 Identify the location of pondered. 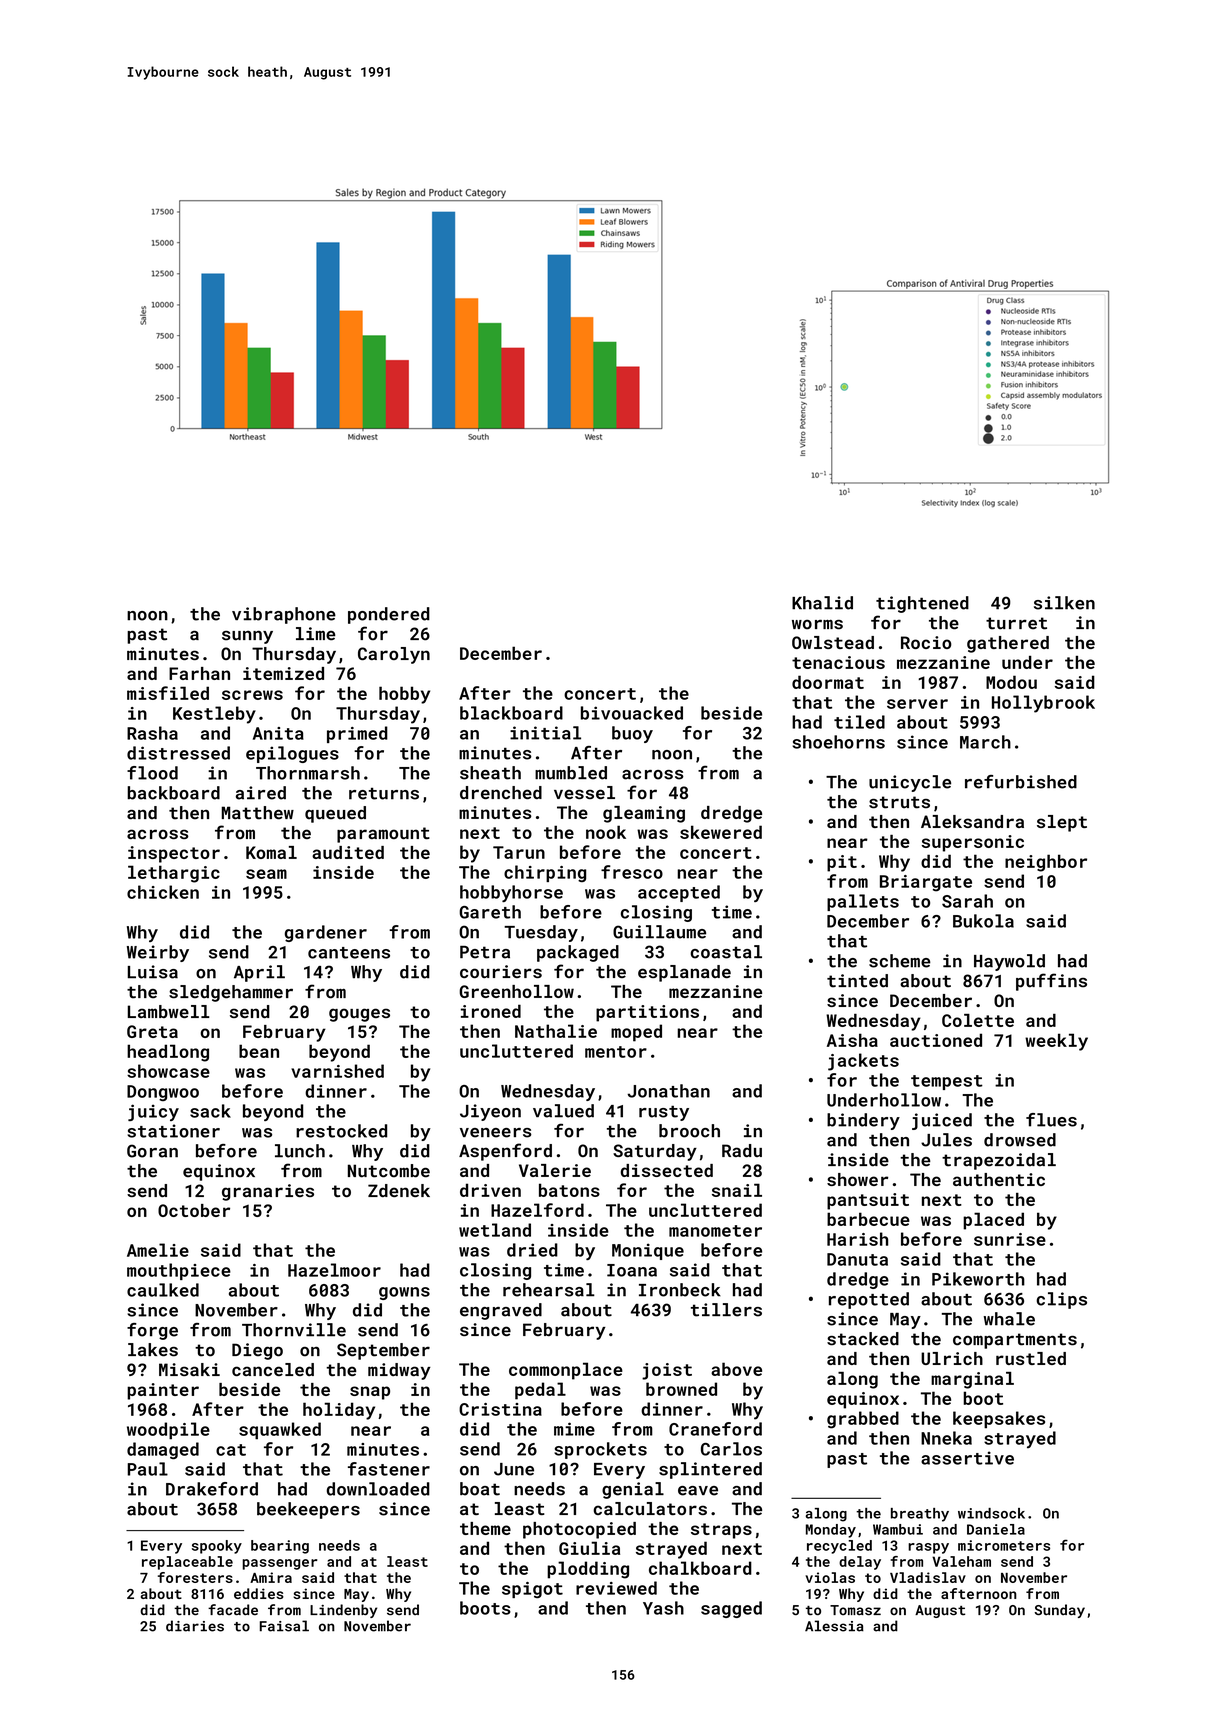
(389, 615).
